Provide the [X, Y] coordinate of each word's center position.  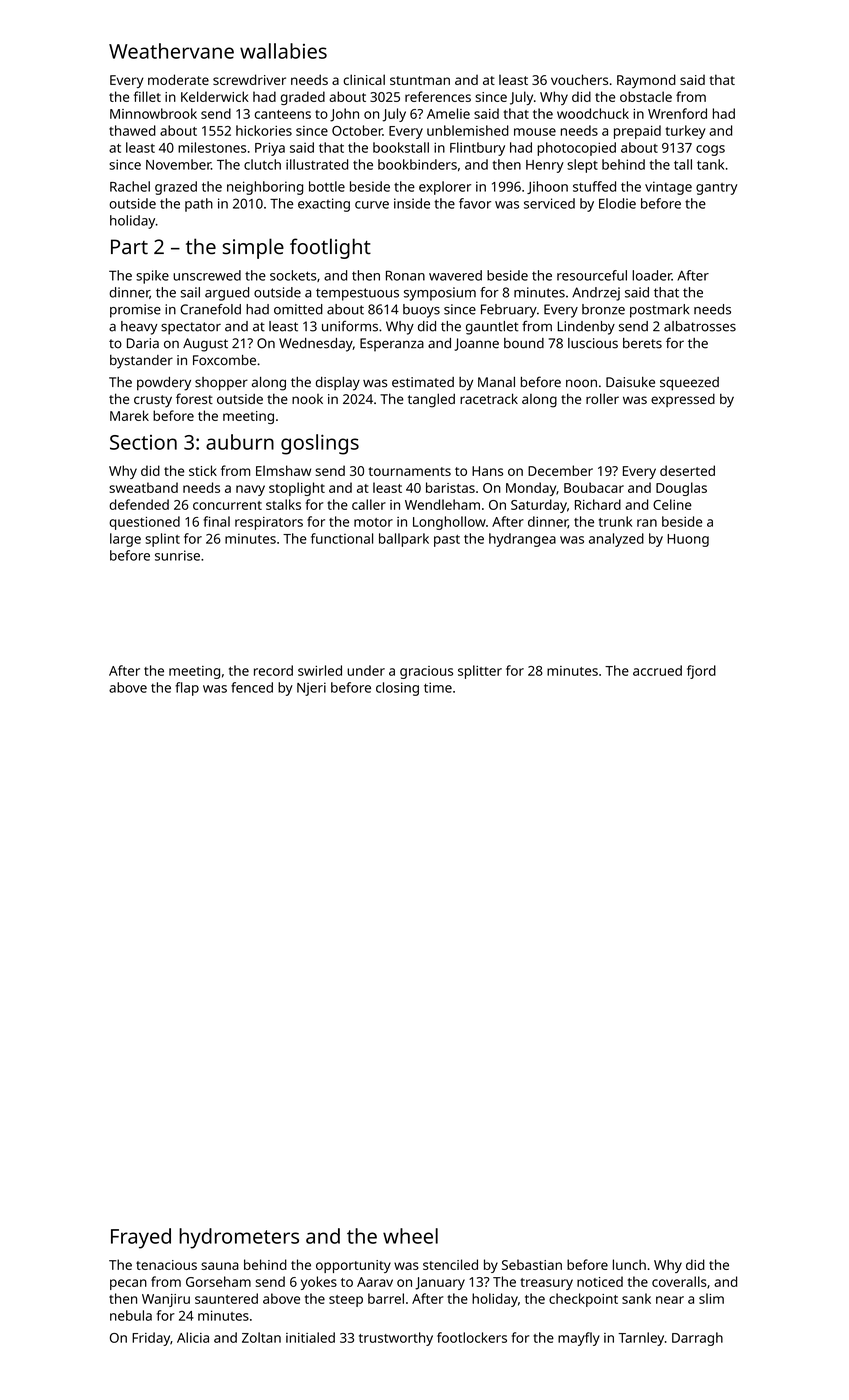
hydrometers [239, 1238]
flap [187, 689]
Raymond [646, 81]
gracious [426, 672]
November [178, 164]
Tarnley [641, 1339]
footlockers [472, 1337]
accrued [657, 670]
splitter [480, 672]
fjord [701, 672]
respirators [269, 523]
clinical [364, 79]
